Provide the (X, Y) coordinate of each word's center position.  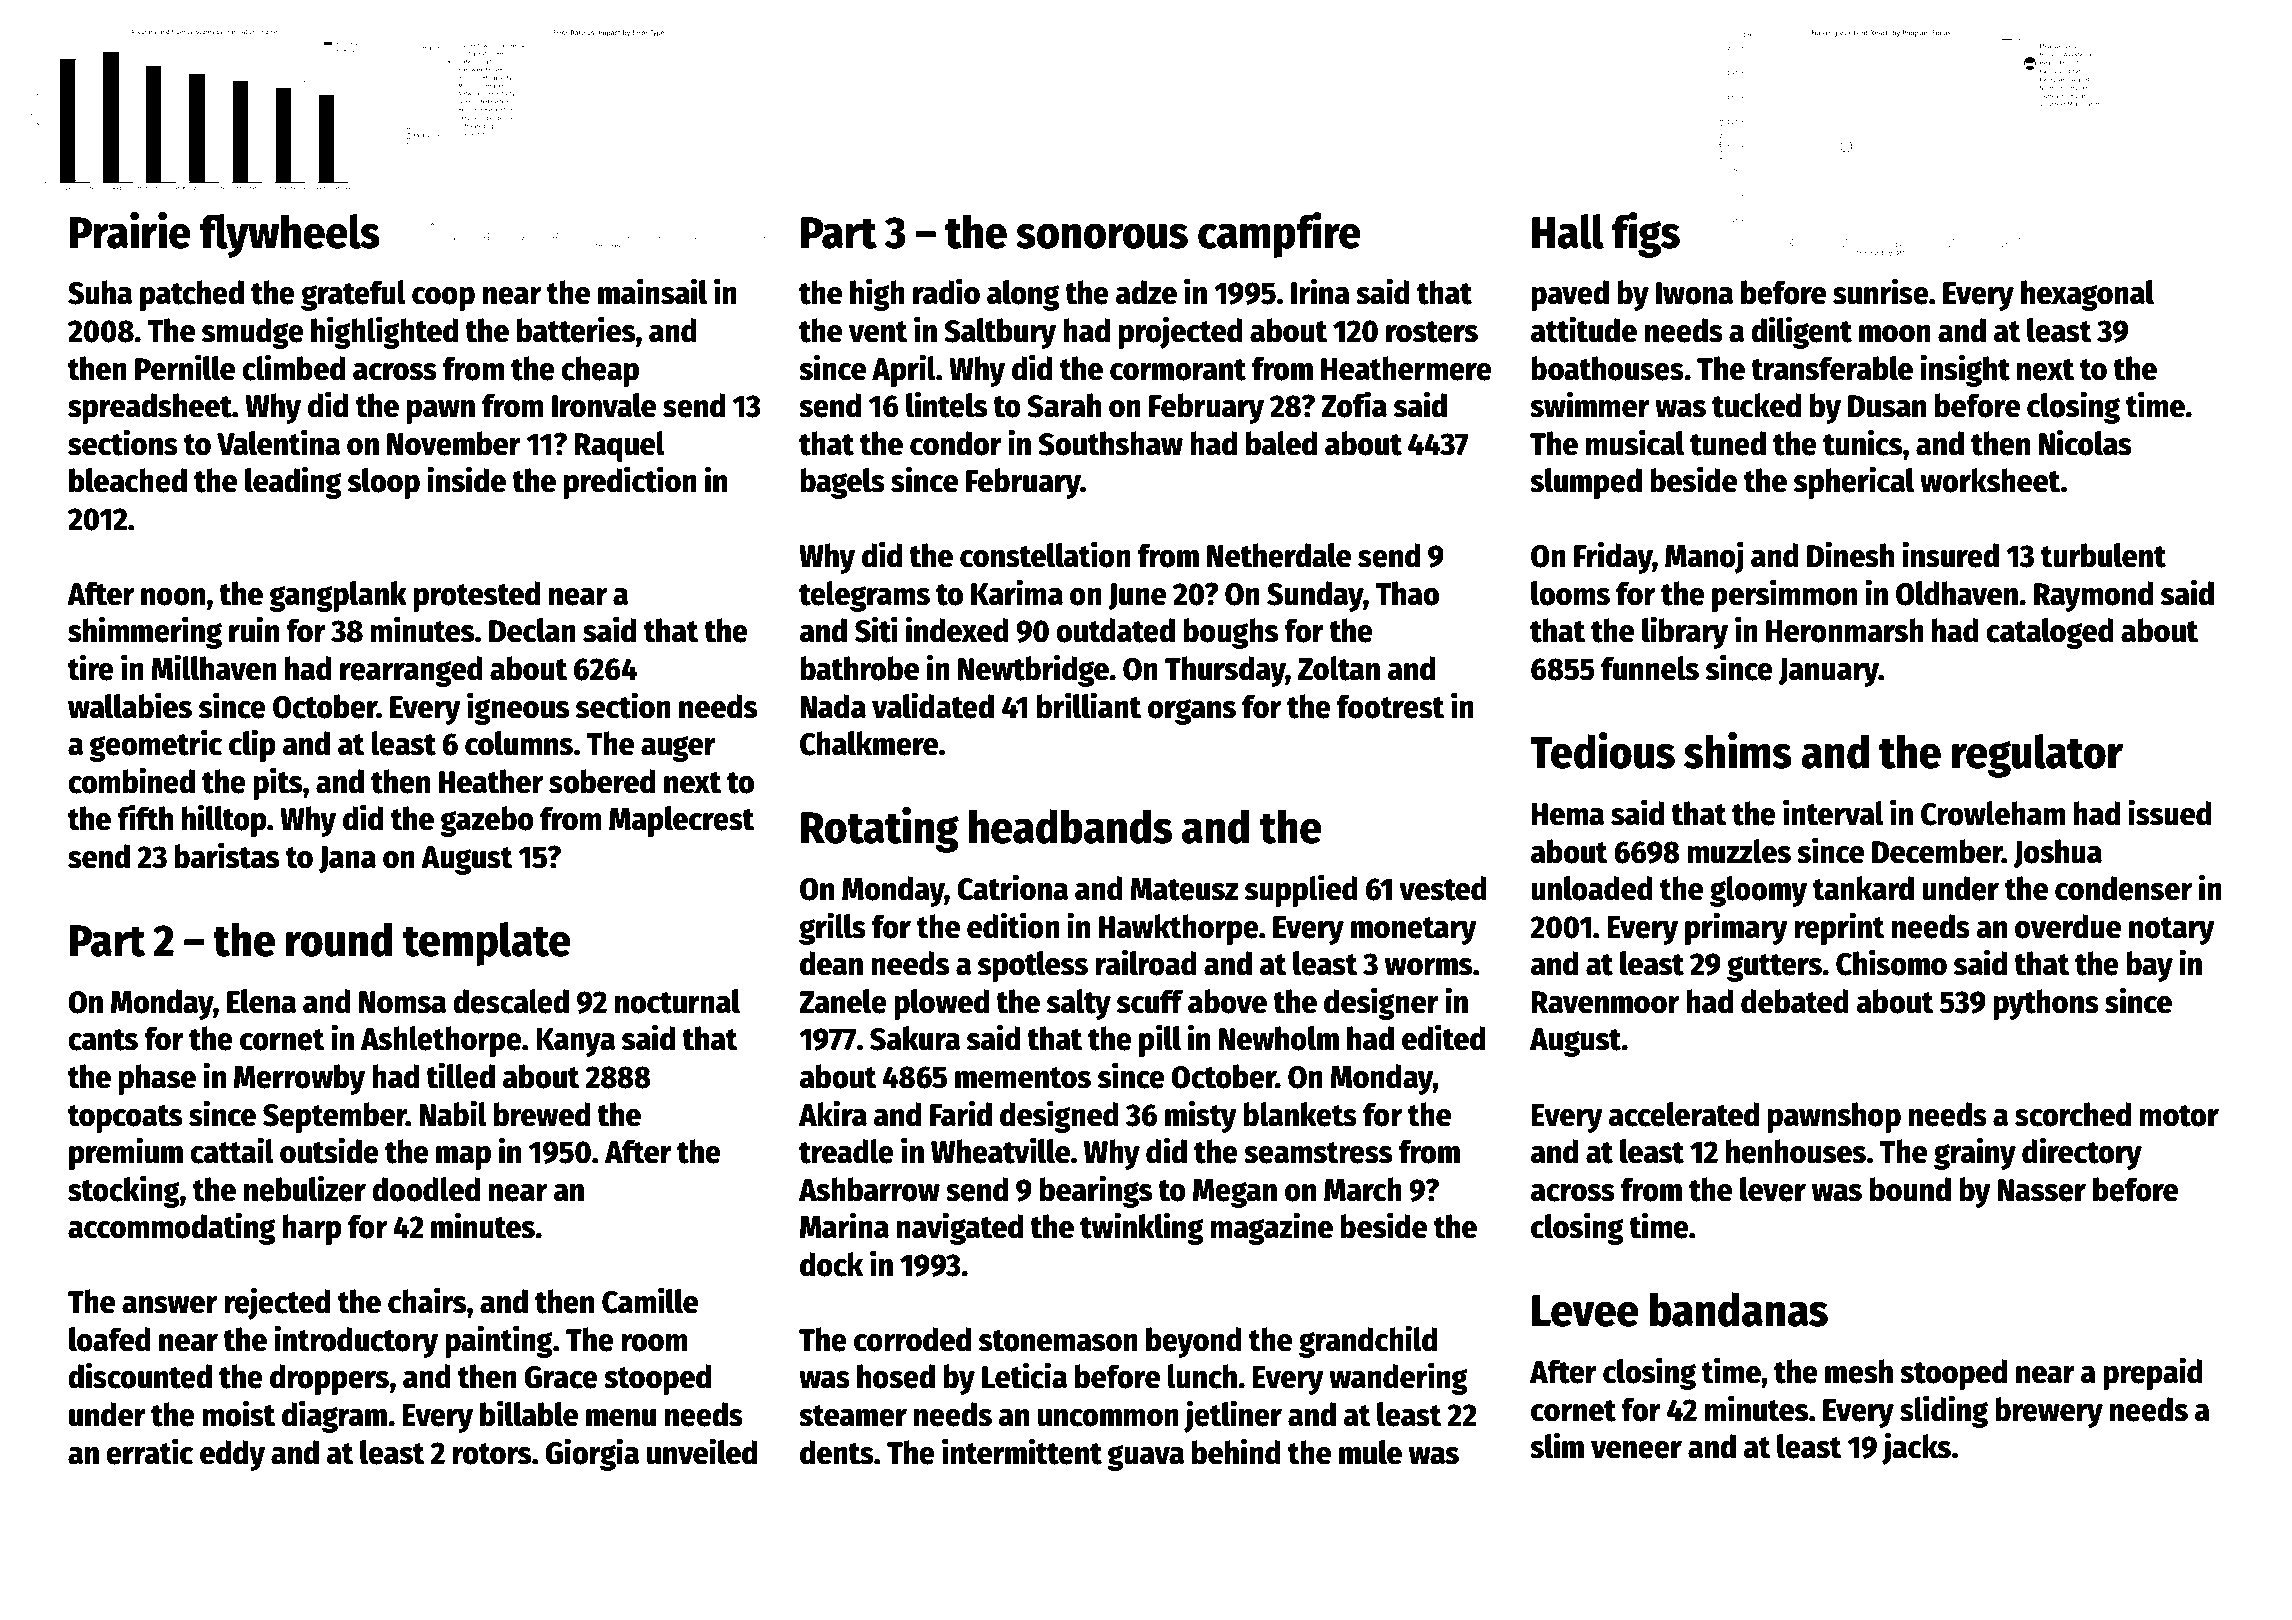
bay (2149, 966)
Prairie (130, 230)
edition (1013, 925)
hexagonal (2087, 295)
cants (103, 1040)
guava (1145, 1458)
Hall (1568, 231)
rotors (492, 1454)
